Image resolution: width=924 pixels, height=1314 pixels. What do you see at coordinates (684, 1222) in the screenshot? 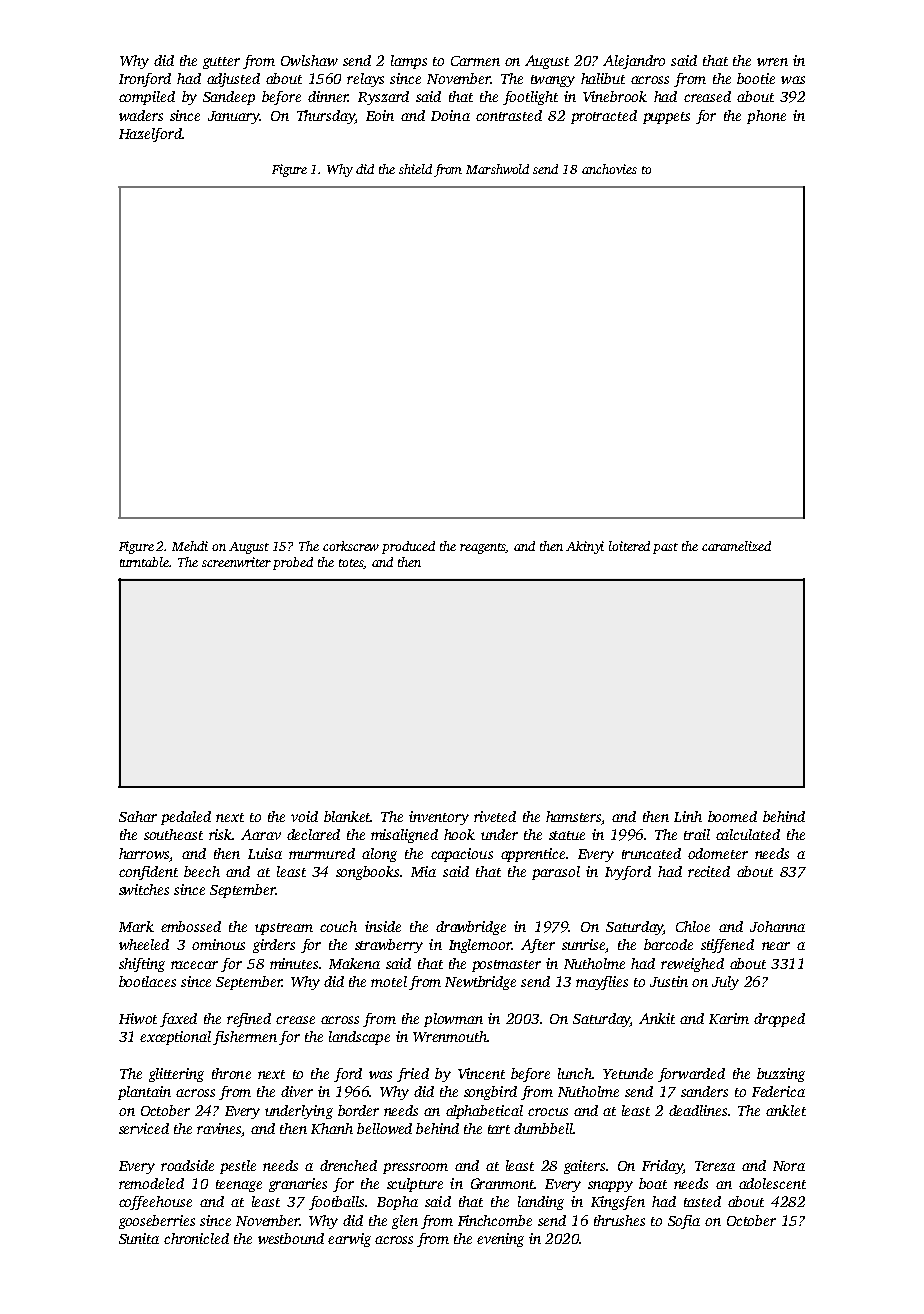
I see `Sofia` at bounding box center [684, 1222].
